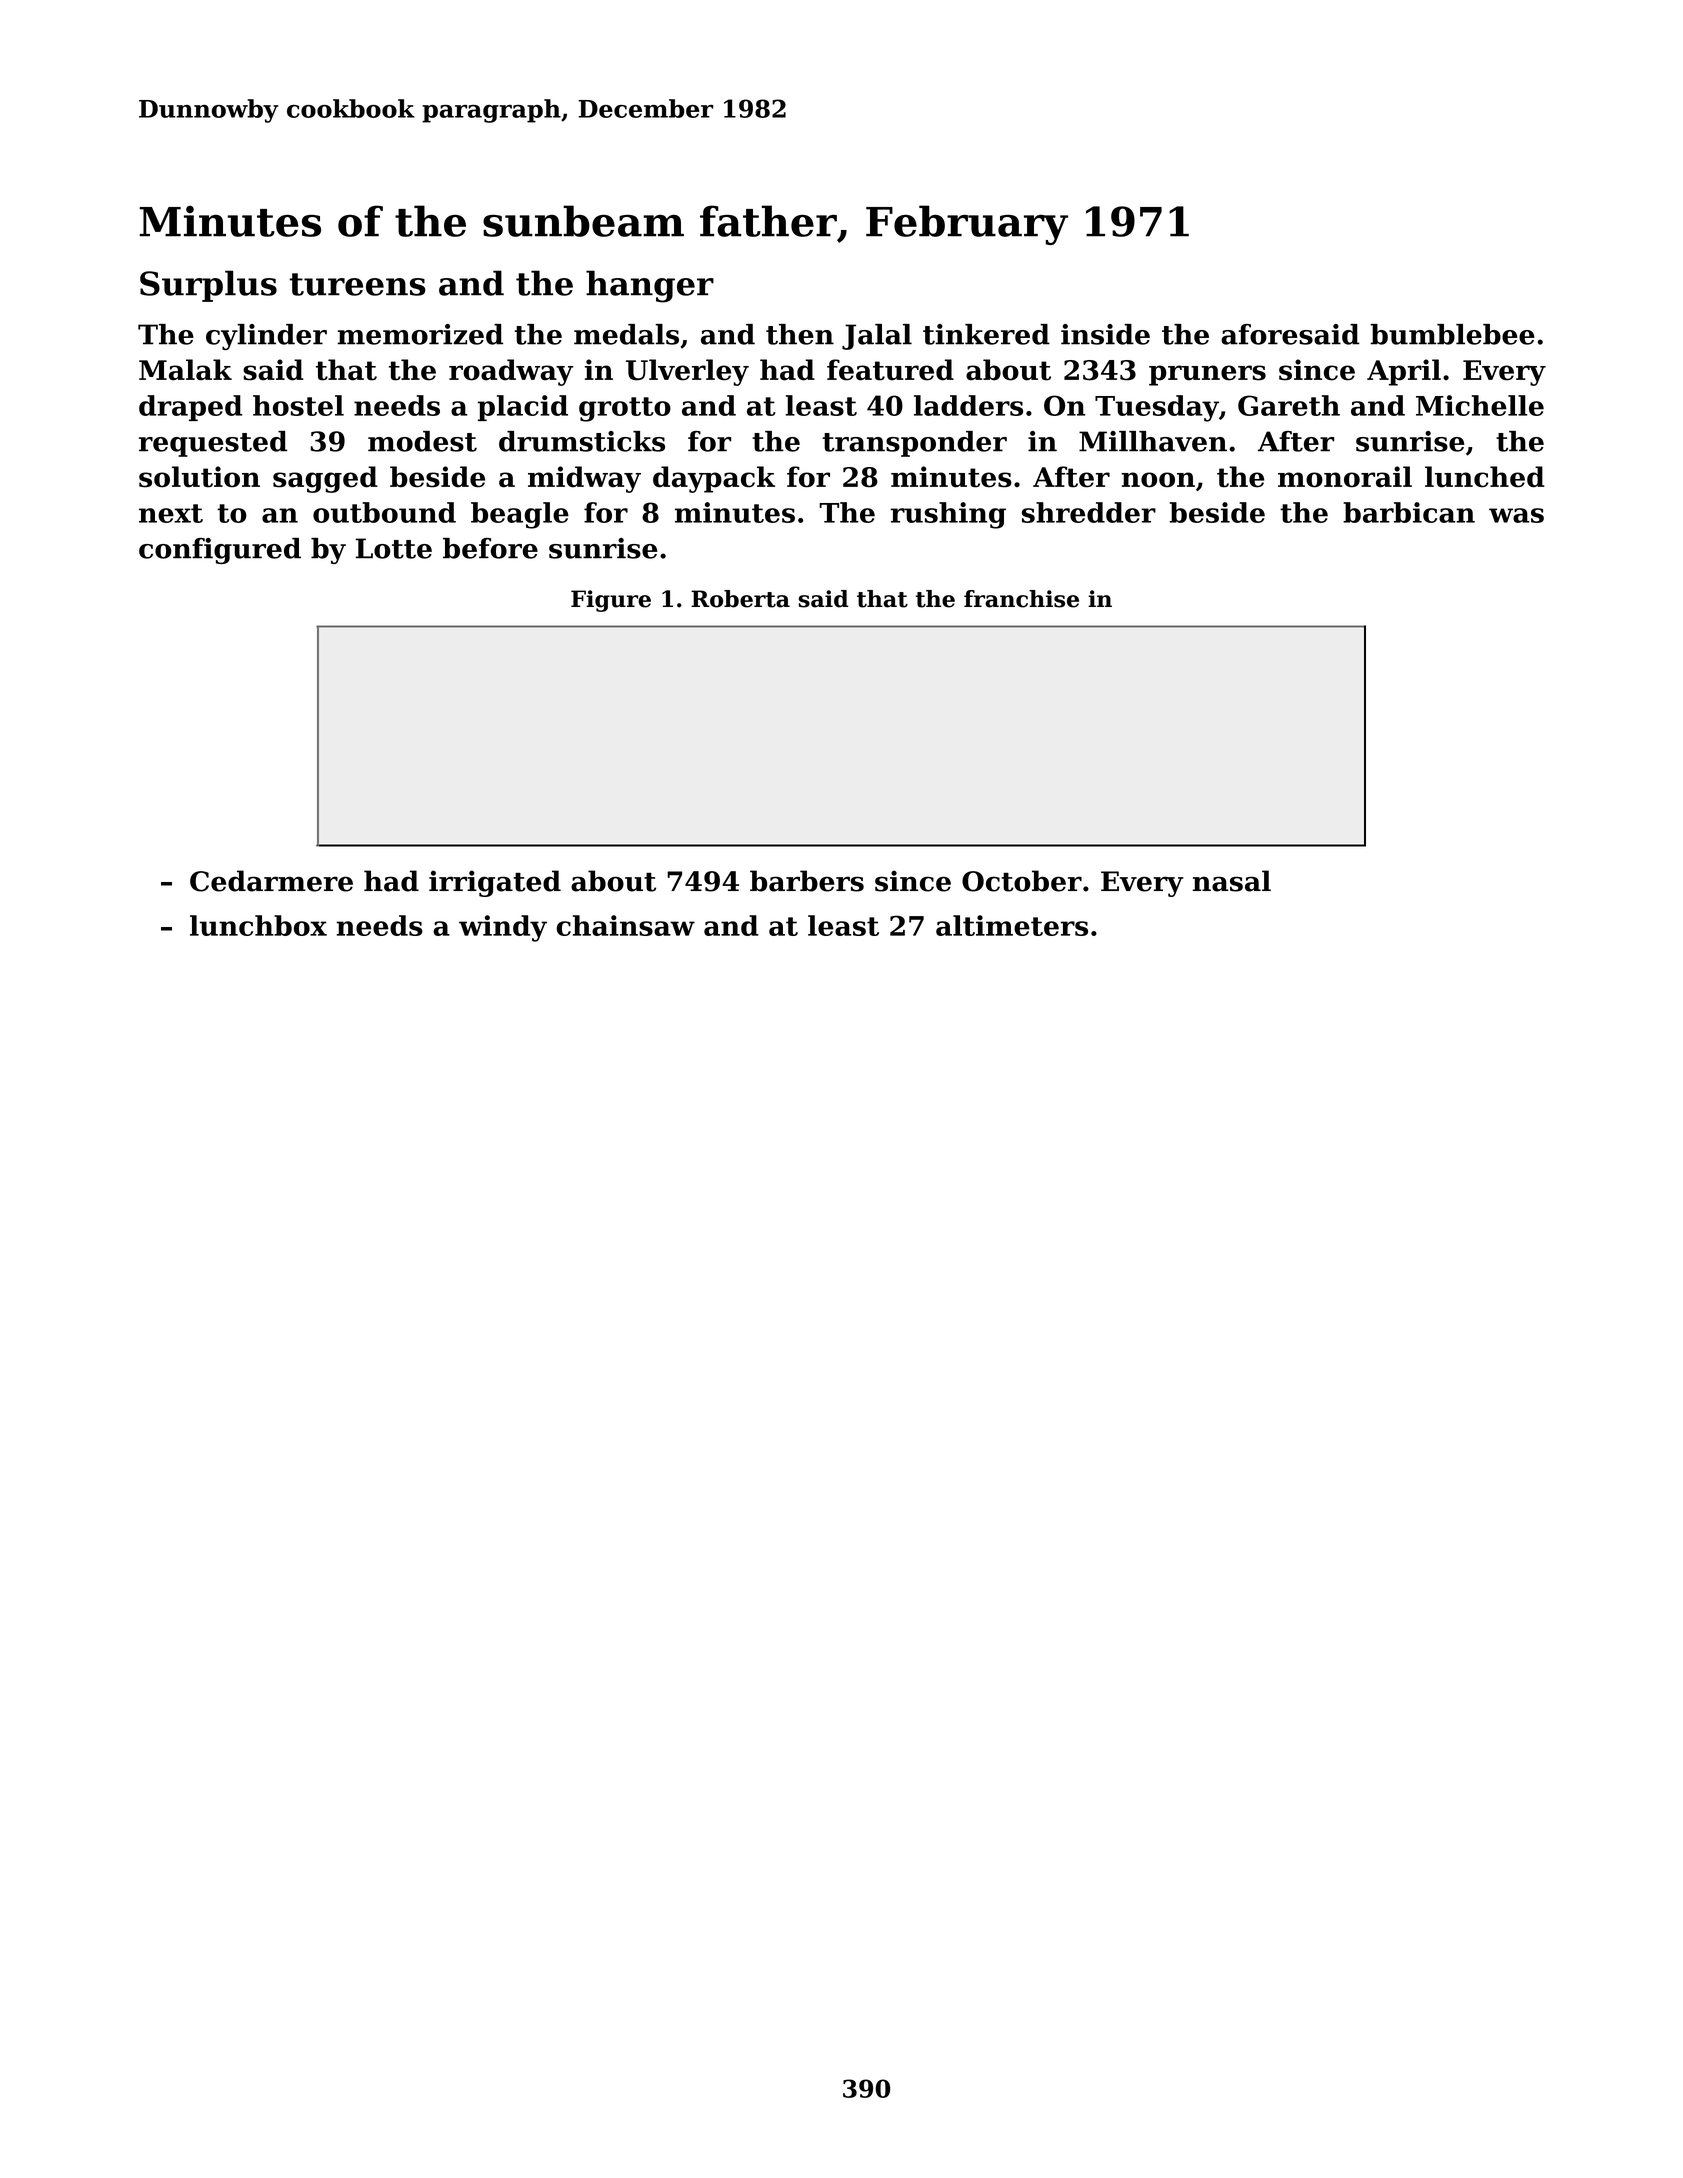  Describe the element at coordinates (258, 925) in the screenshot. I see `lunchbox` at that location.
